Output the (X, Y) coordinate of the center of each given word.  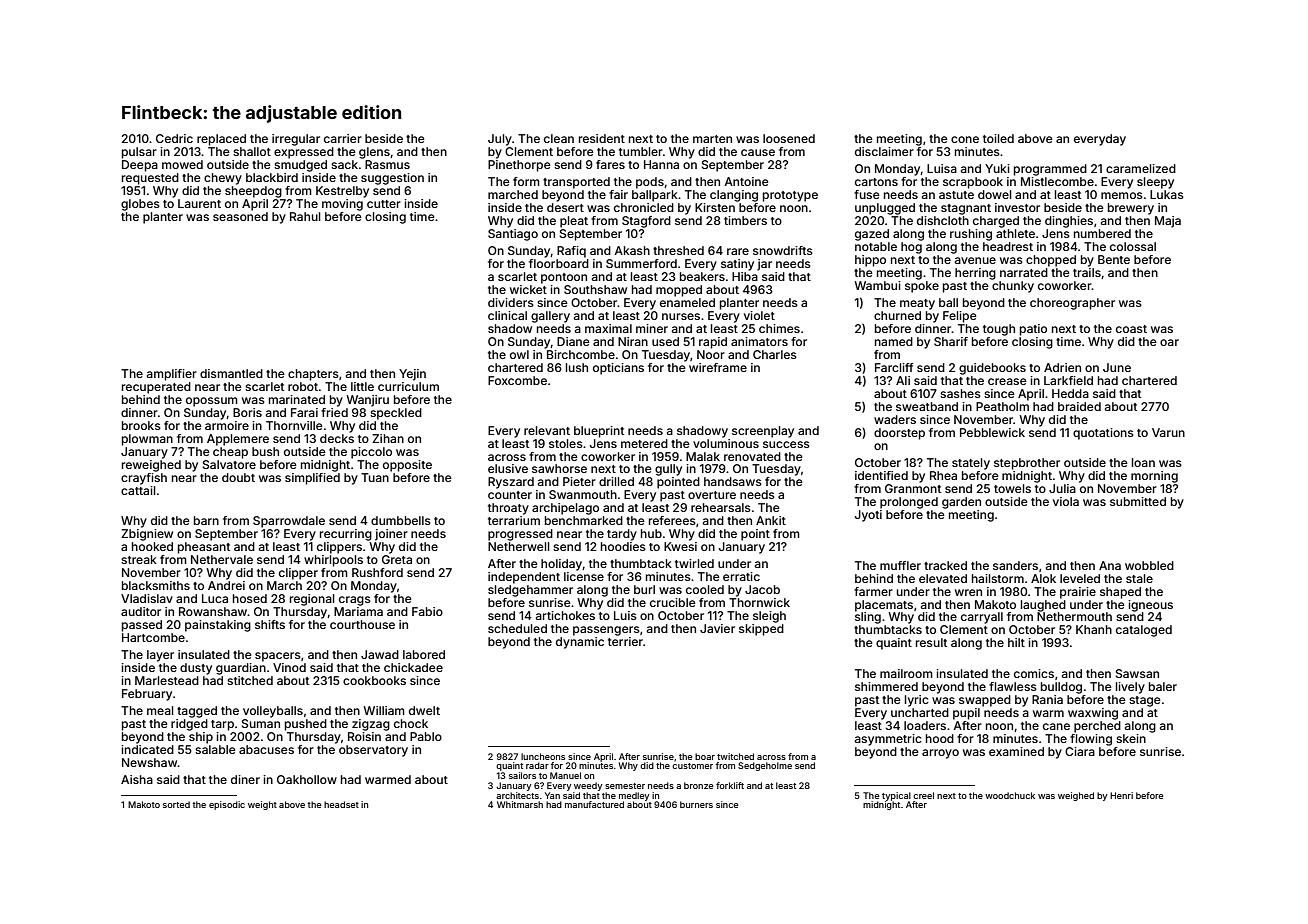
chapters (313, 375)
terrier (625, 641)
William (384, 710)
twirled (694, 563)
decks (337, 438)
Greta (397, 559)
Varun (1168, 432)
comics (1034, 673)
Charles (775, 354)
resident (602, 138)
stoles (566, 443)
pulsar (139, 153)
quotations (1103, 434)
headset (341, 804)
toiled (998, 138)
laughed (1043, 606)
